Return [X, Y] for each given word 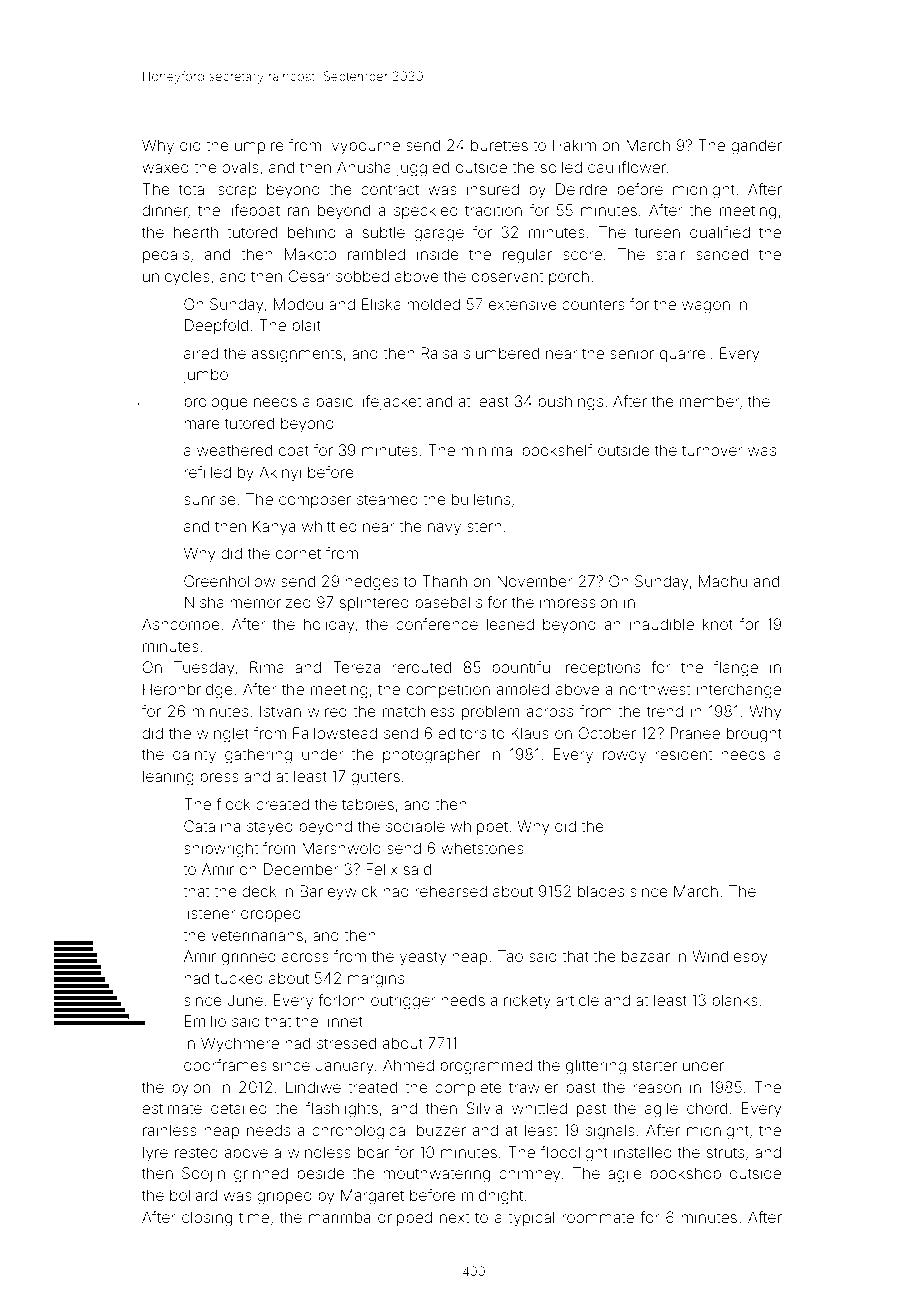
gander [756, 147]
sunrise [210, 499]
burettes [499, 145]
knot [718, 624]
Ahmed [408, 1065]
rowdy [624, 756]
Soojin [203, 1174]
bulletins [481, 499]
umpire [259, 146]
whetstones [482, 848]
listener [210, 913]
